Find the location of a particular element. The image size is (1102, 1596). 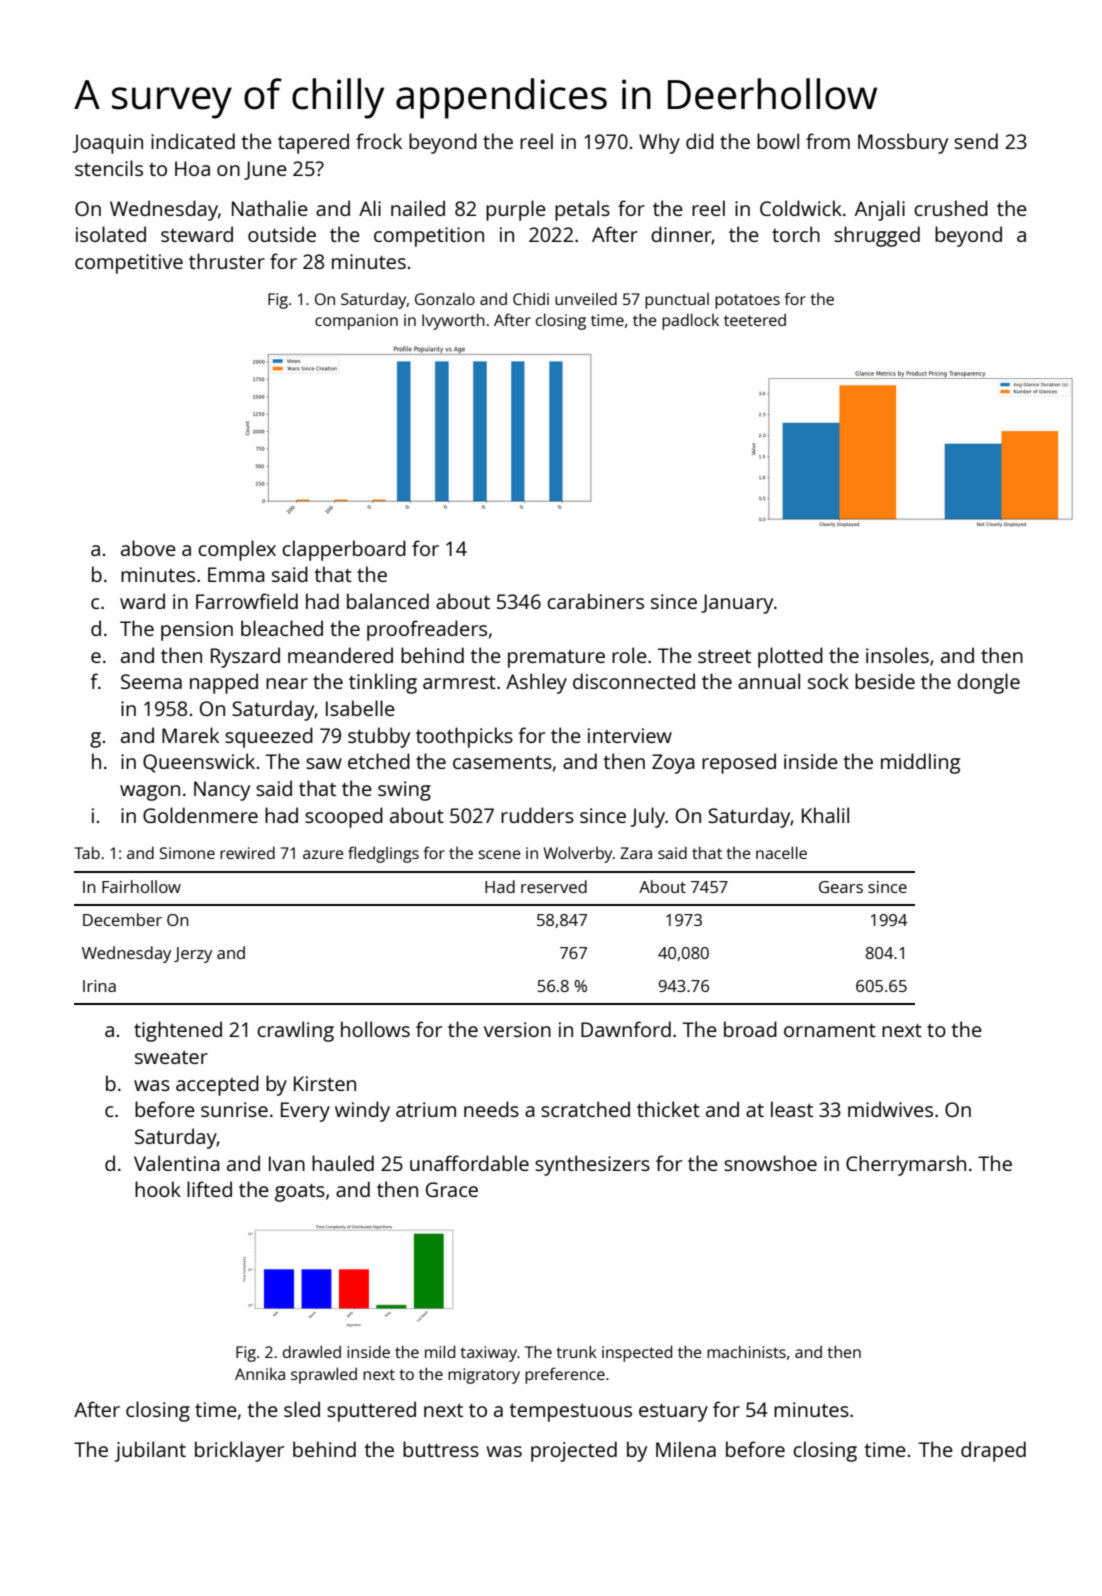

scene is located at coordinates (500, 854).
